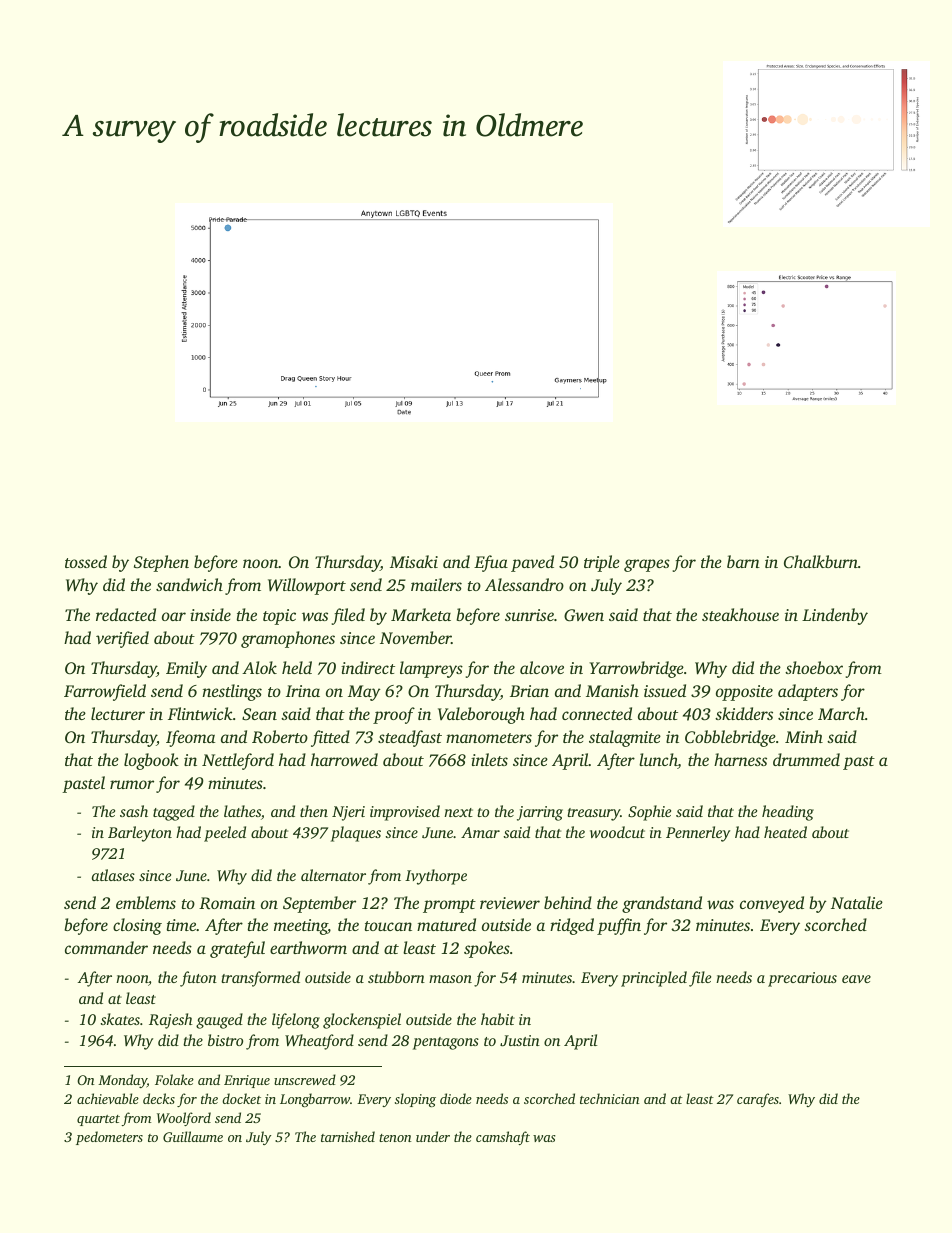 The image size is (952, 1233). What do you see at coordinates (301, 927) in the screenshot?
I see `meeting` at bounding box center [301, 927].
